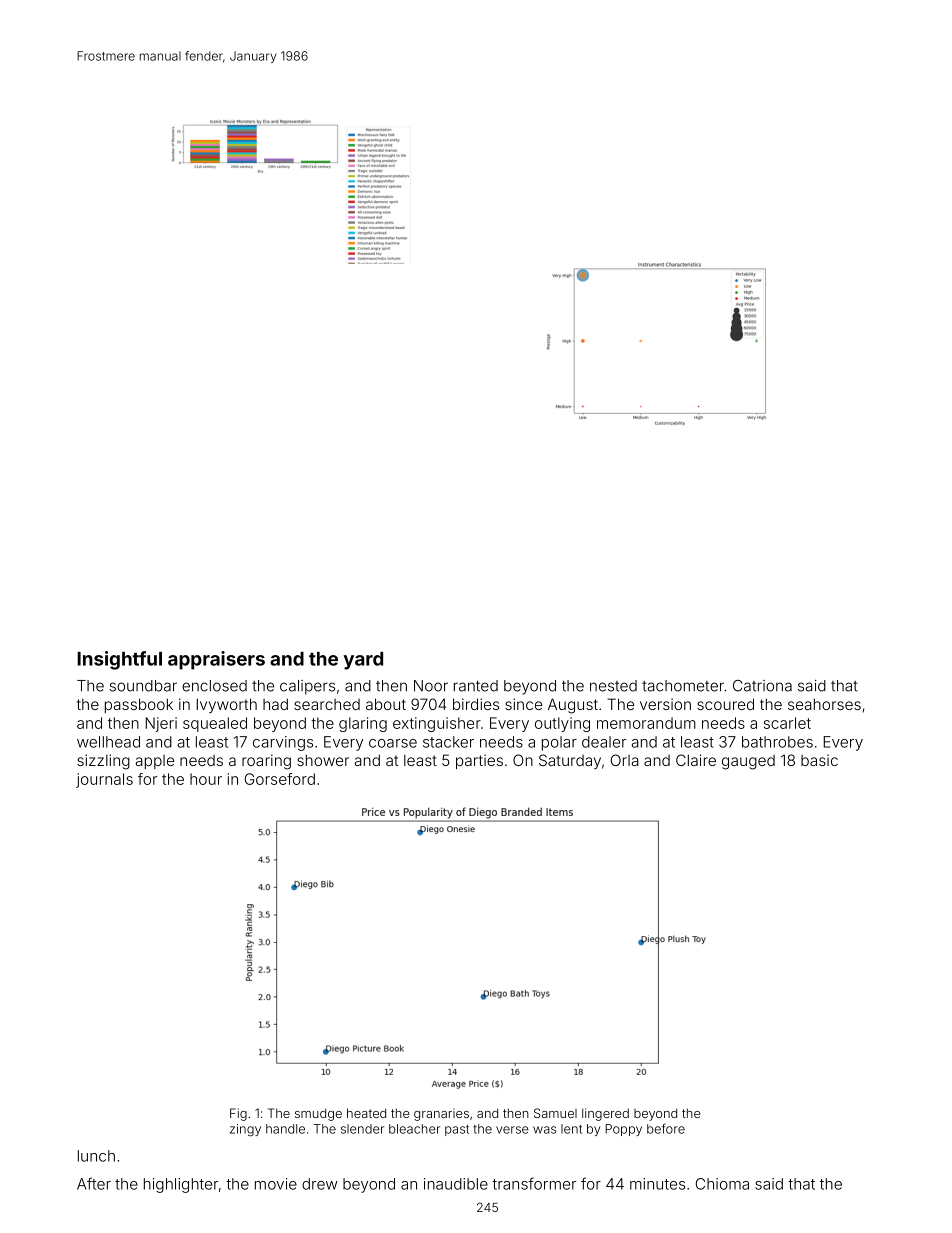  I want to click on lunch, so click(96, 1156).
